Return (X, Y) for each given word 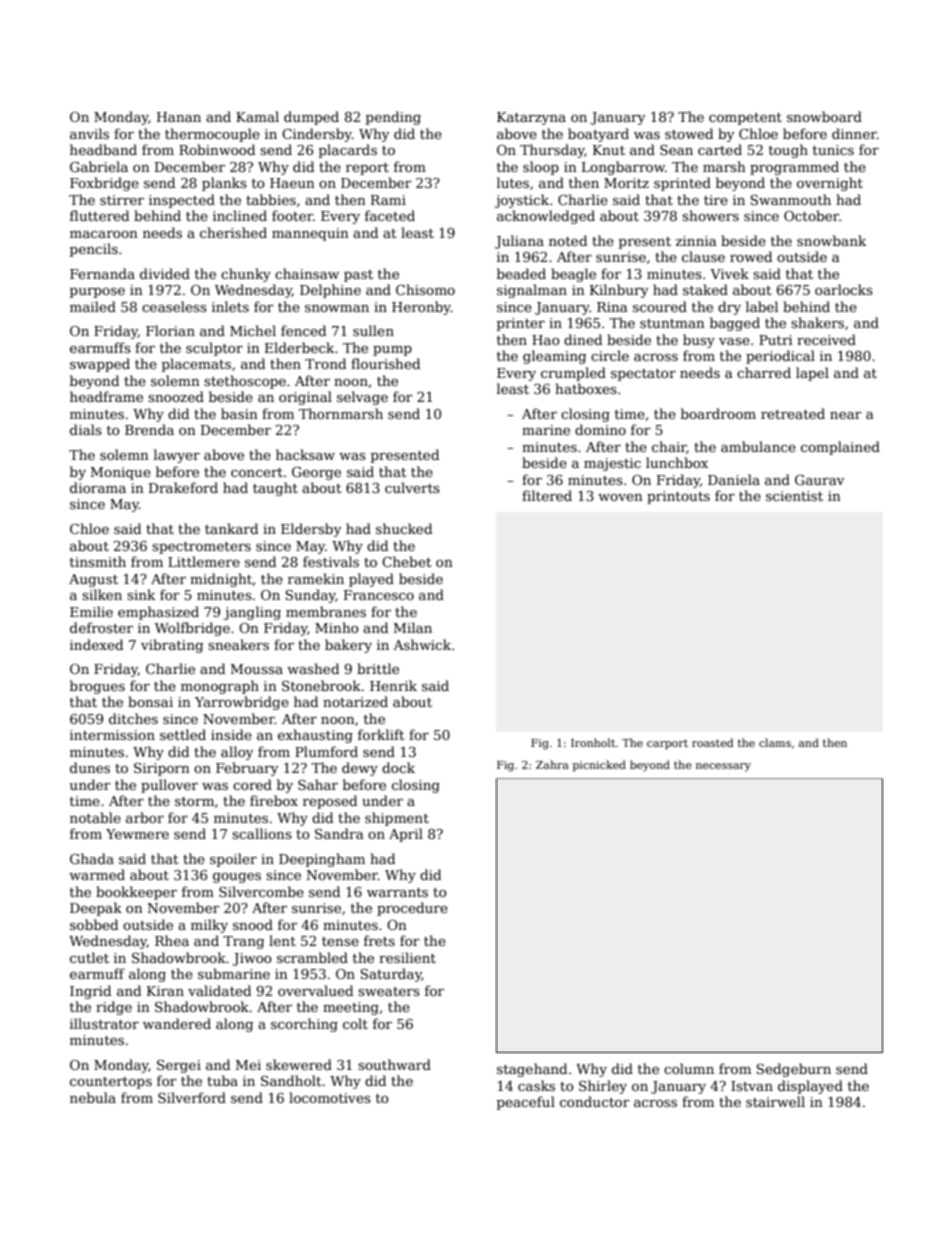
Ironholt (593, 742)
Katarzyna (531, 118)
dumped (311, 118)
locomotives (330, 1097)
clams (775, 742)
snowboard (824, 116)
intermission (112, 735)
